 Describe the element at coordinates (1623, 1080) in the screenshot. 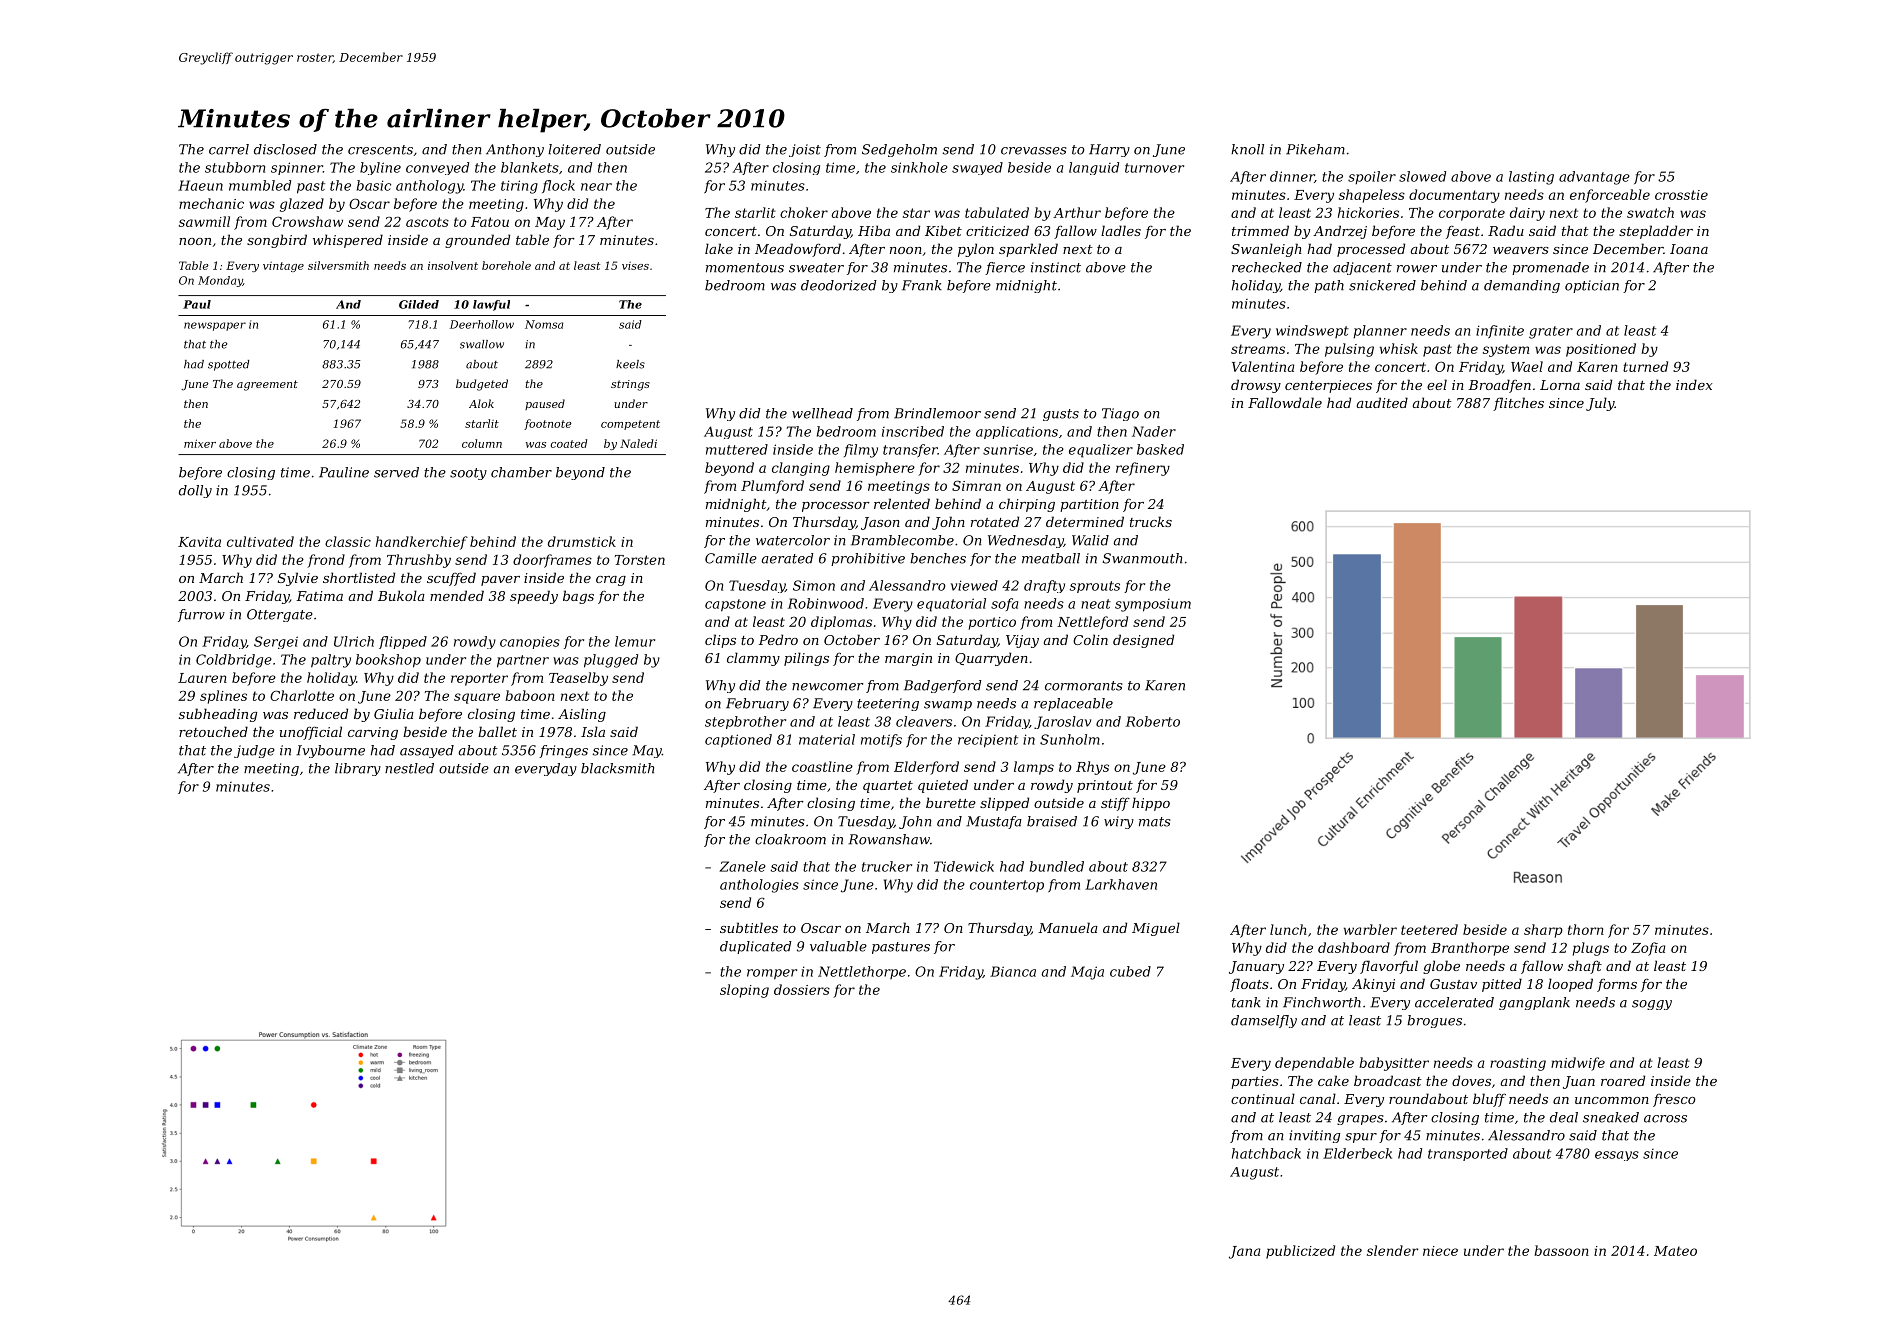

I see `roared` at that location.
